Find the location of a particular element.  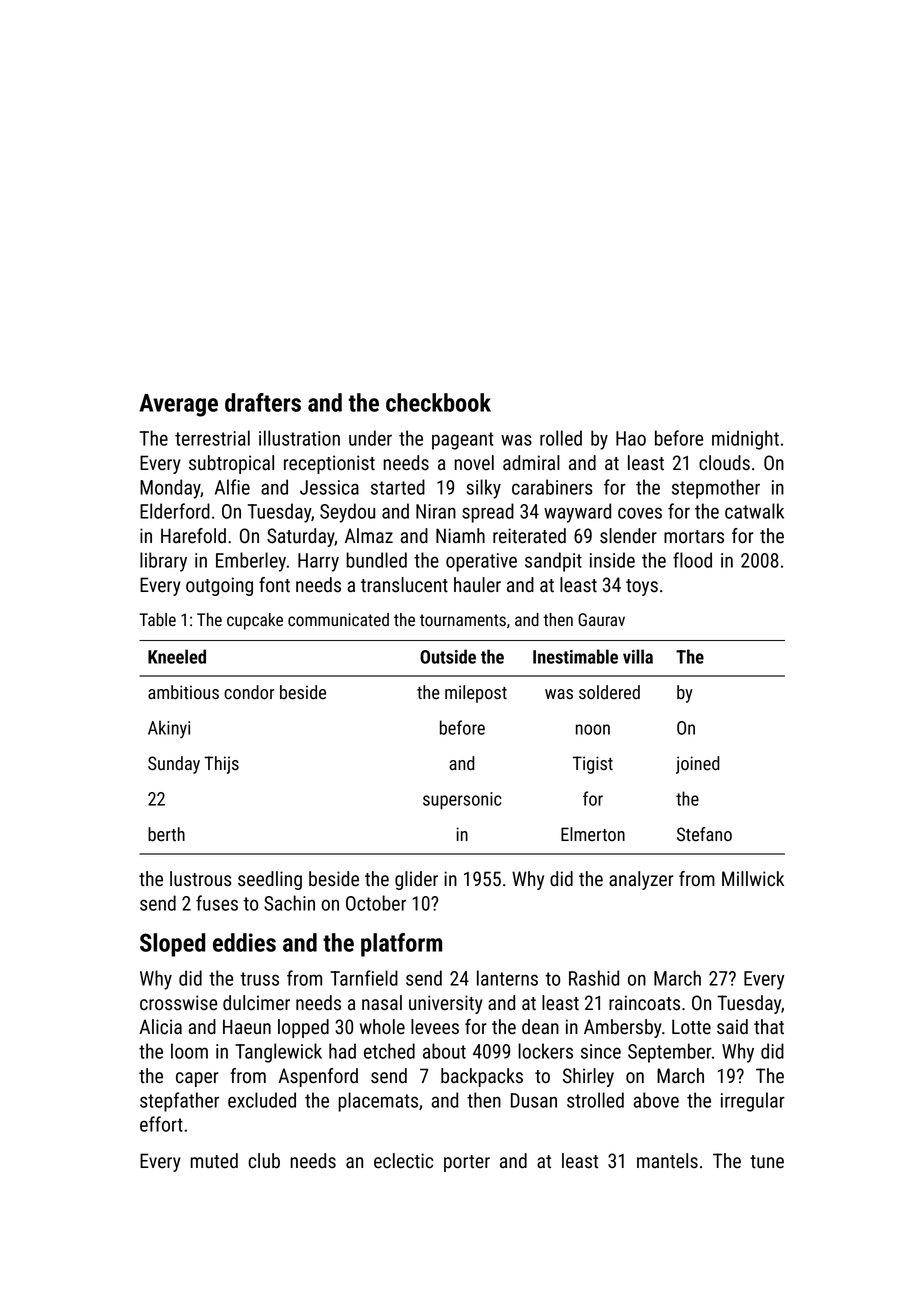

milepost is located at coordinates (476, 694).
